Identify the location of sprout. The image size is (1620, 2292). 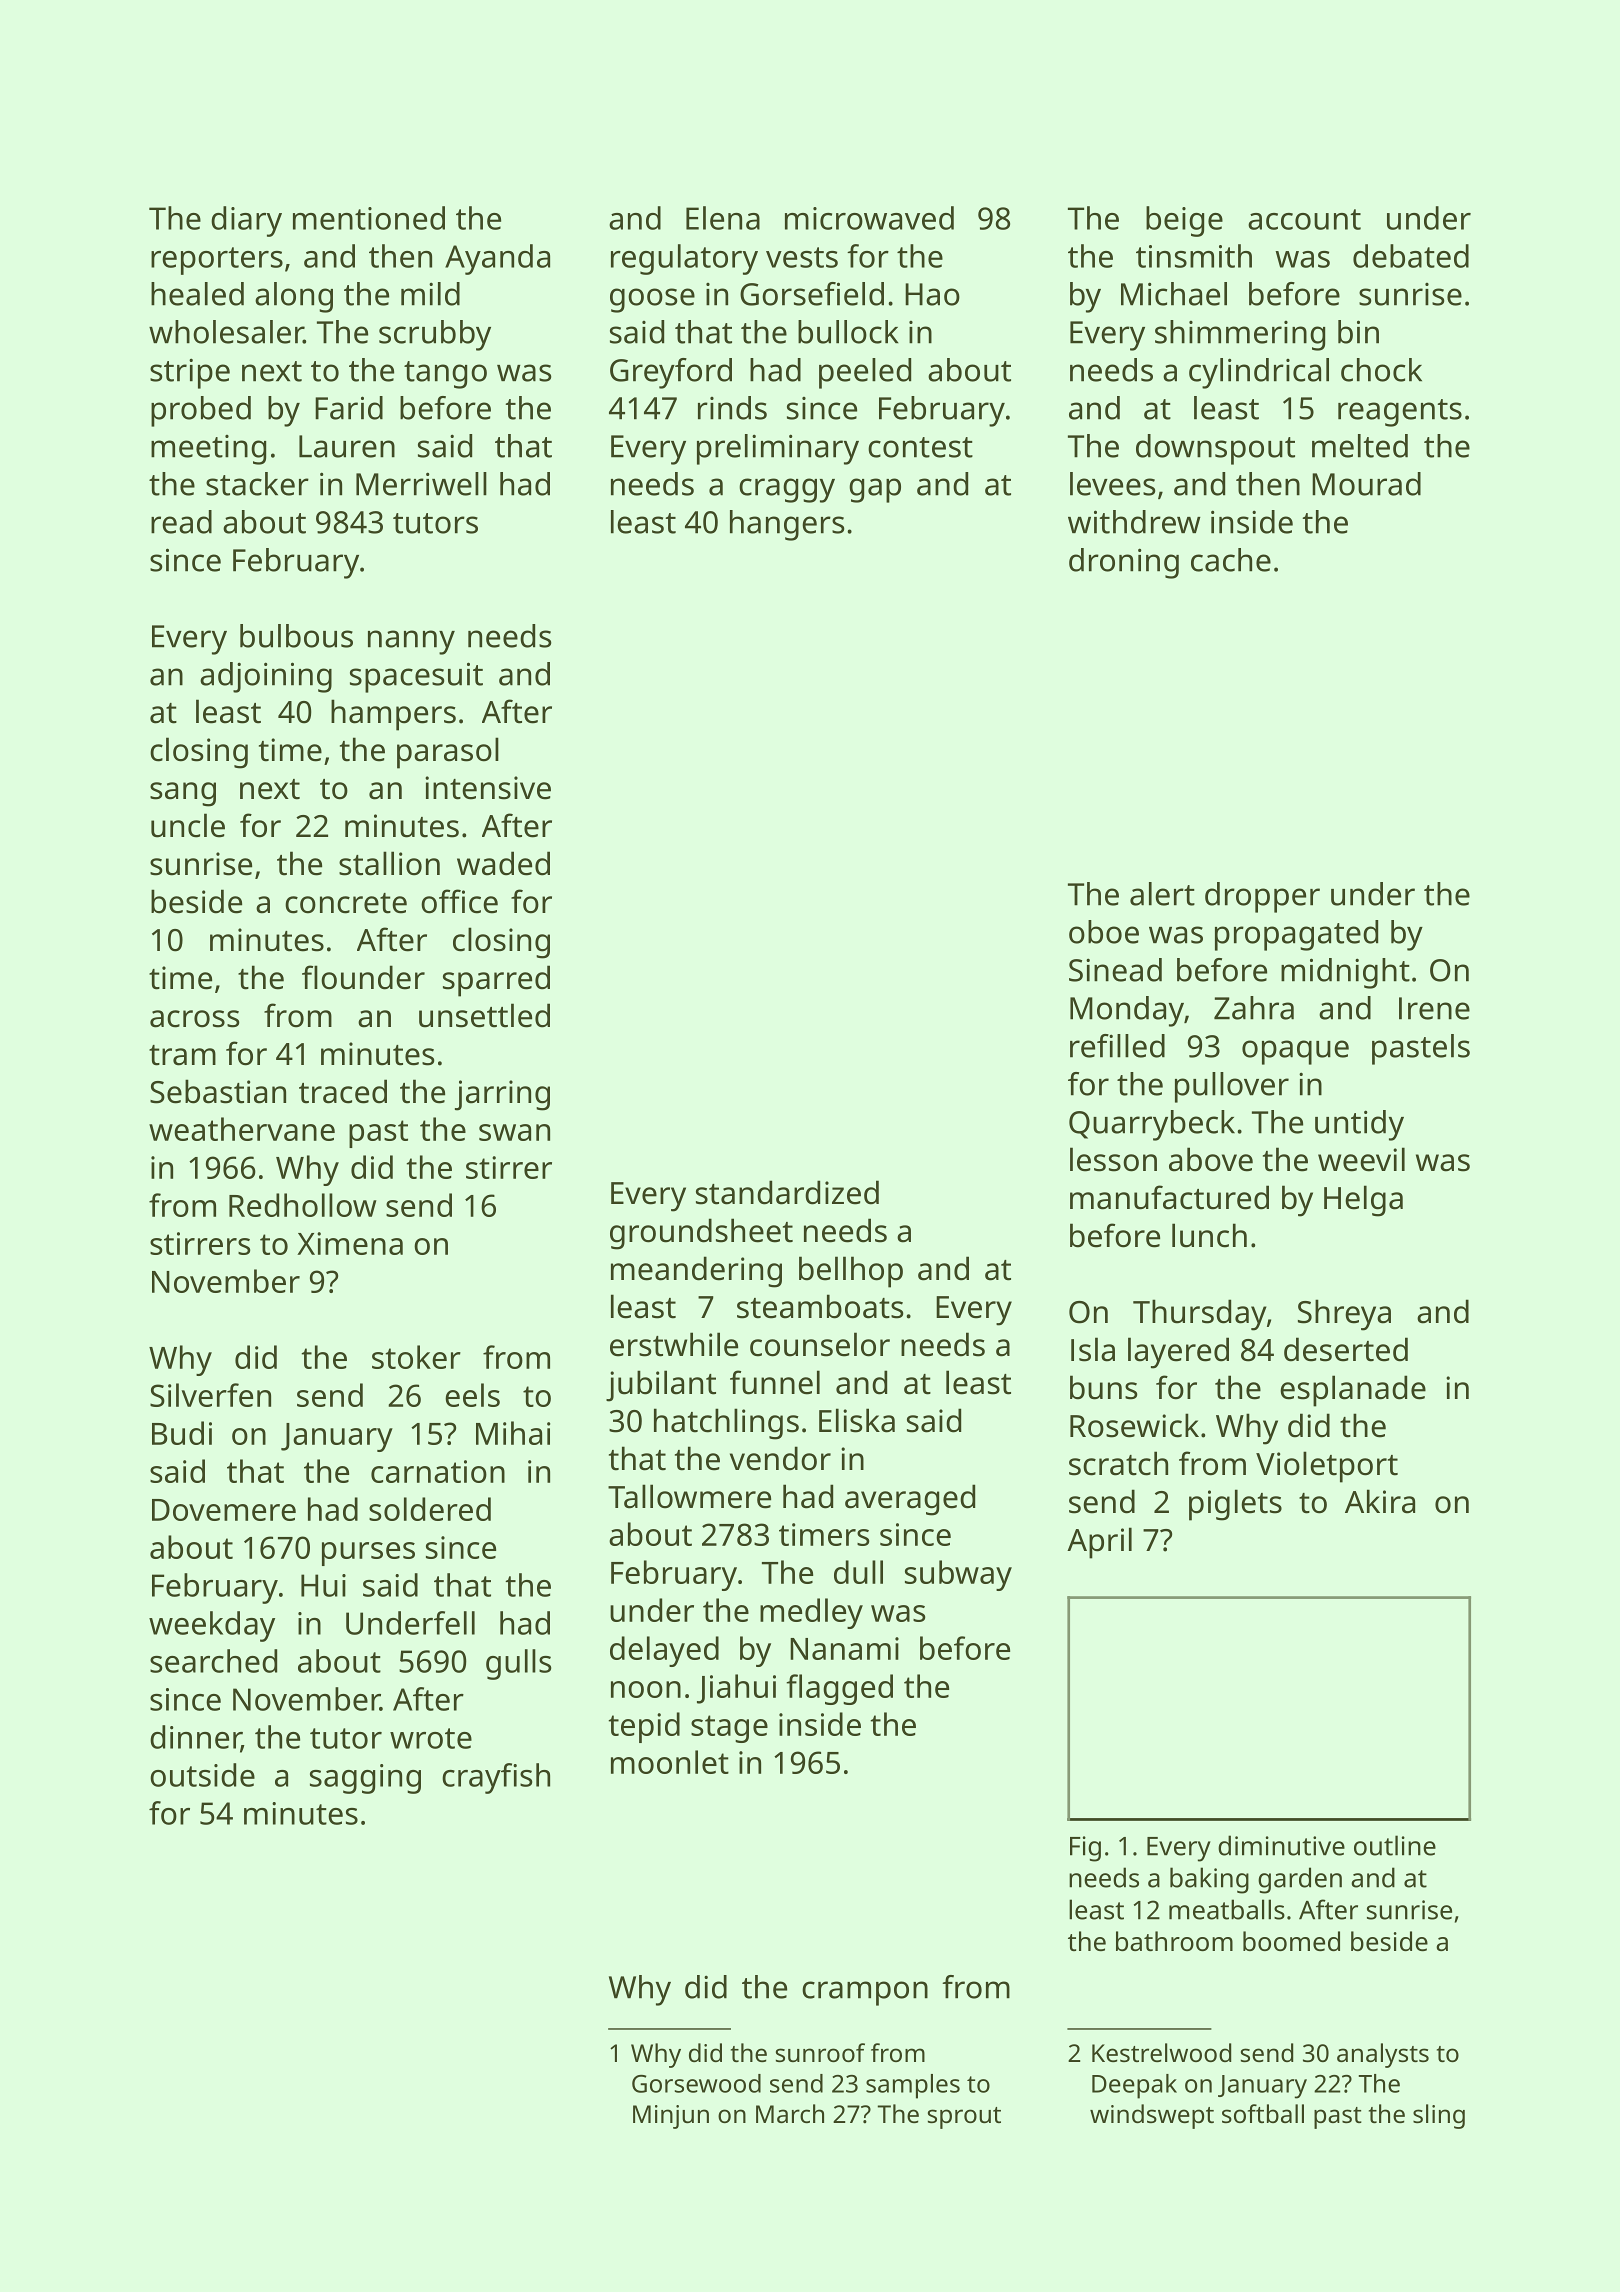
(964, 2118).
